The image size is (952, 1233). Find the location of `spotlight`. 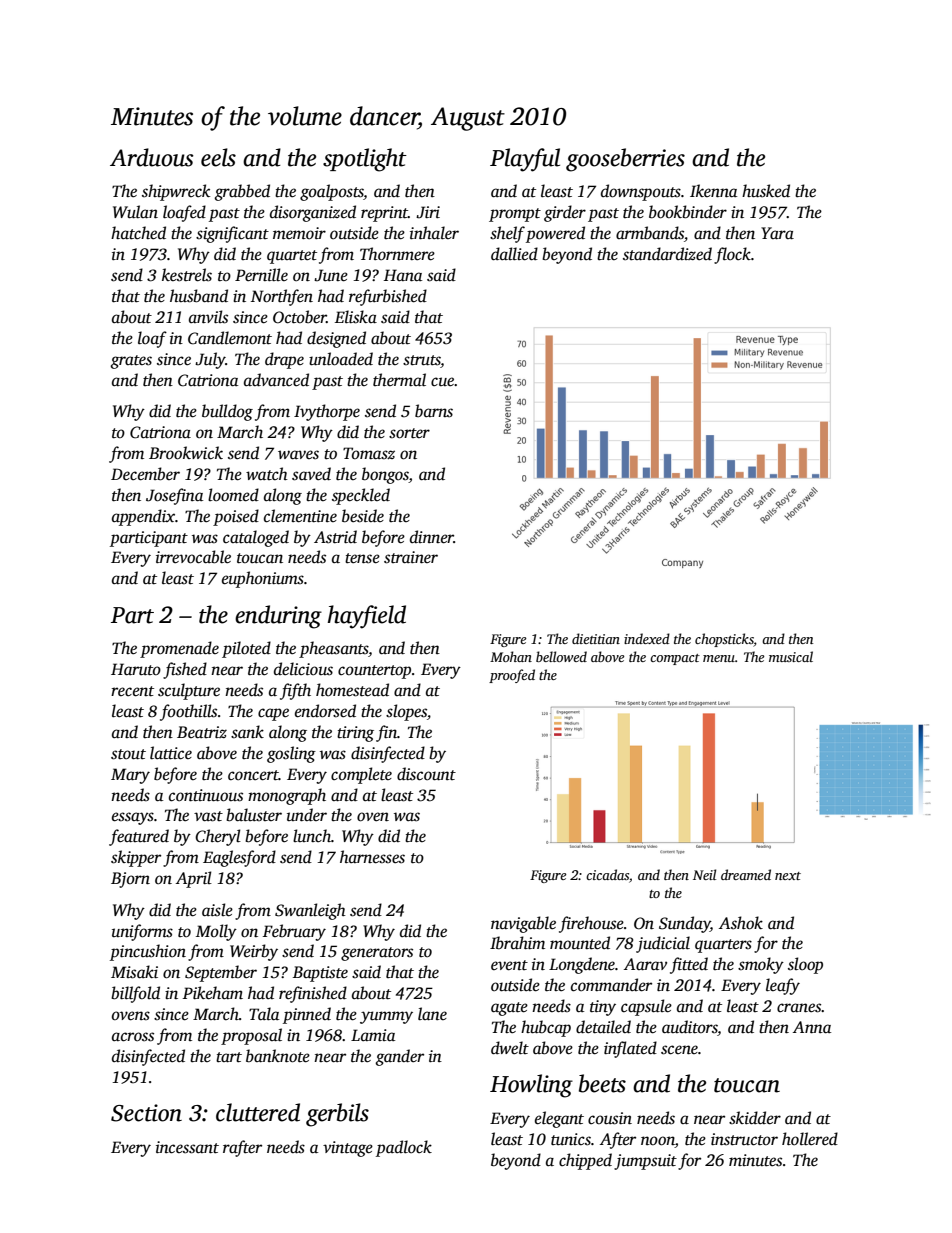

spotlight is located at coordinates (365, 160).
